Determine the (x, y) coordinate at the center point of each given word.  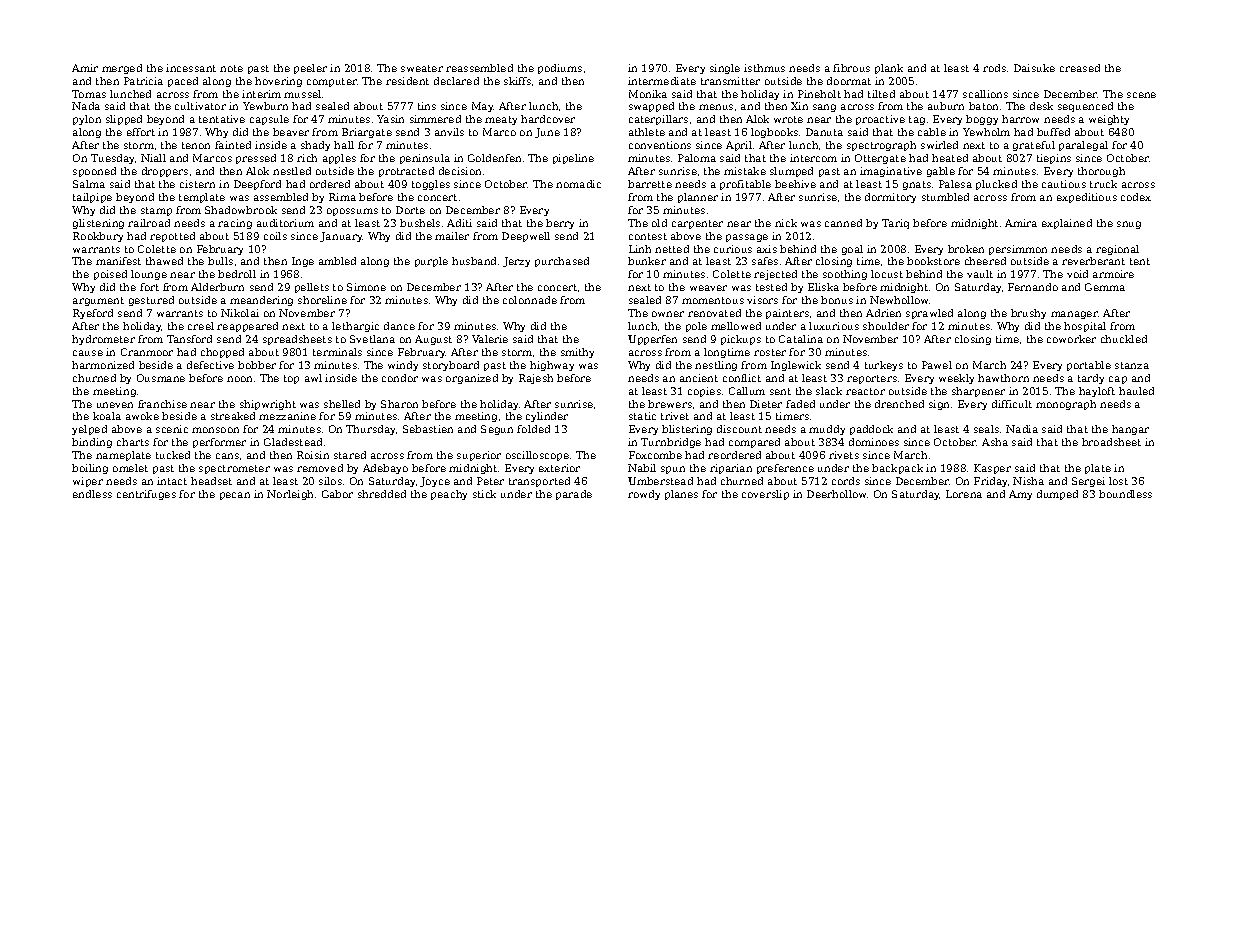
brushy (1028, 314)
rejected (775, 275)
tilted (881, 94)
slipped (124, 120)
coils (275, 236)
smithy (577, 353)
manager (1074, 315)
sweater (422, 68)
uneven (115, 405)
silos (330, 481)
